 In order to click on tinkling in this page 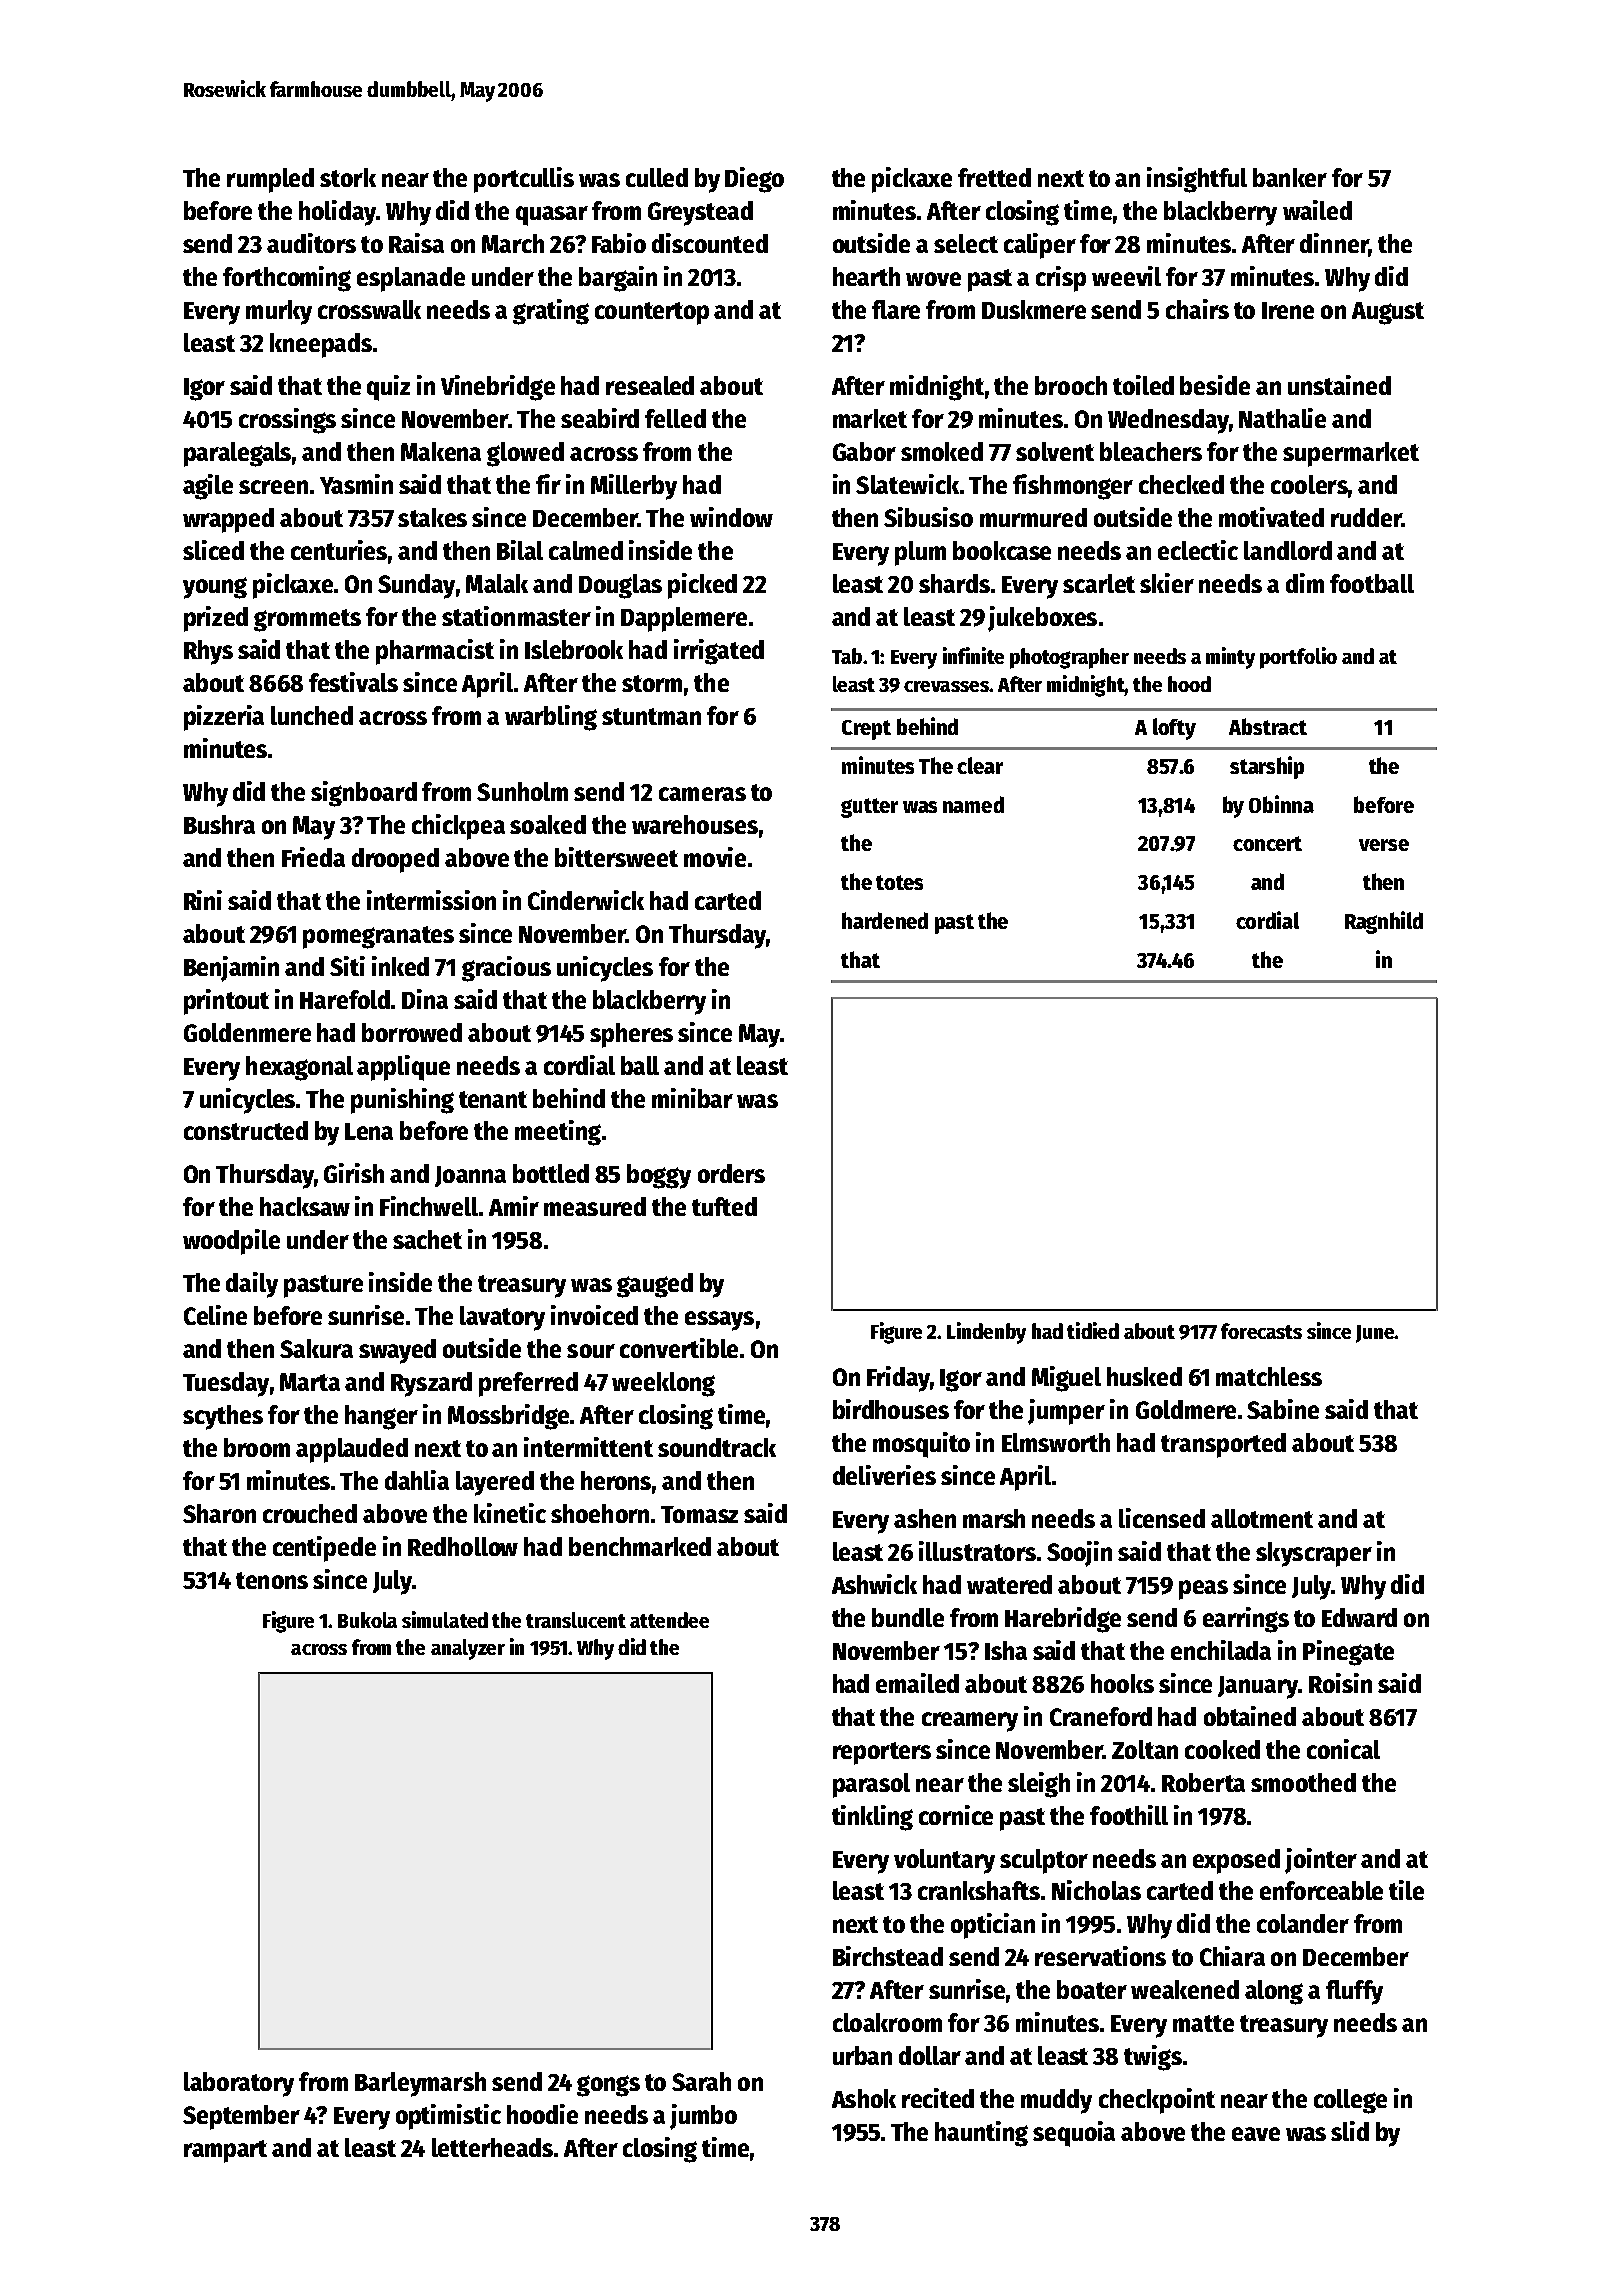, I will do `click(872, 1818)`.
